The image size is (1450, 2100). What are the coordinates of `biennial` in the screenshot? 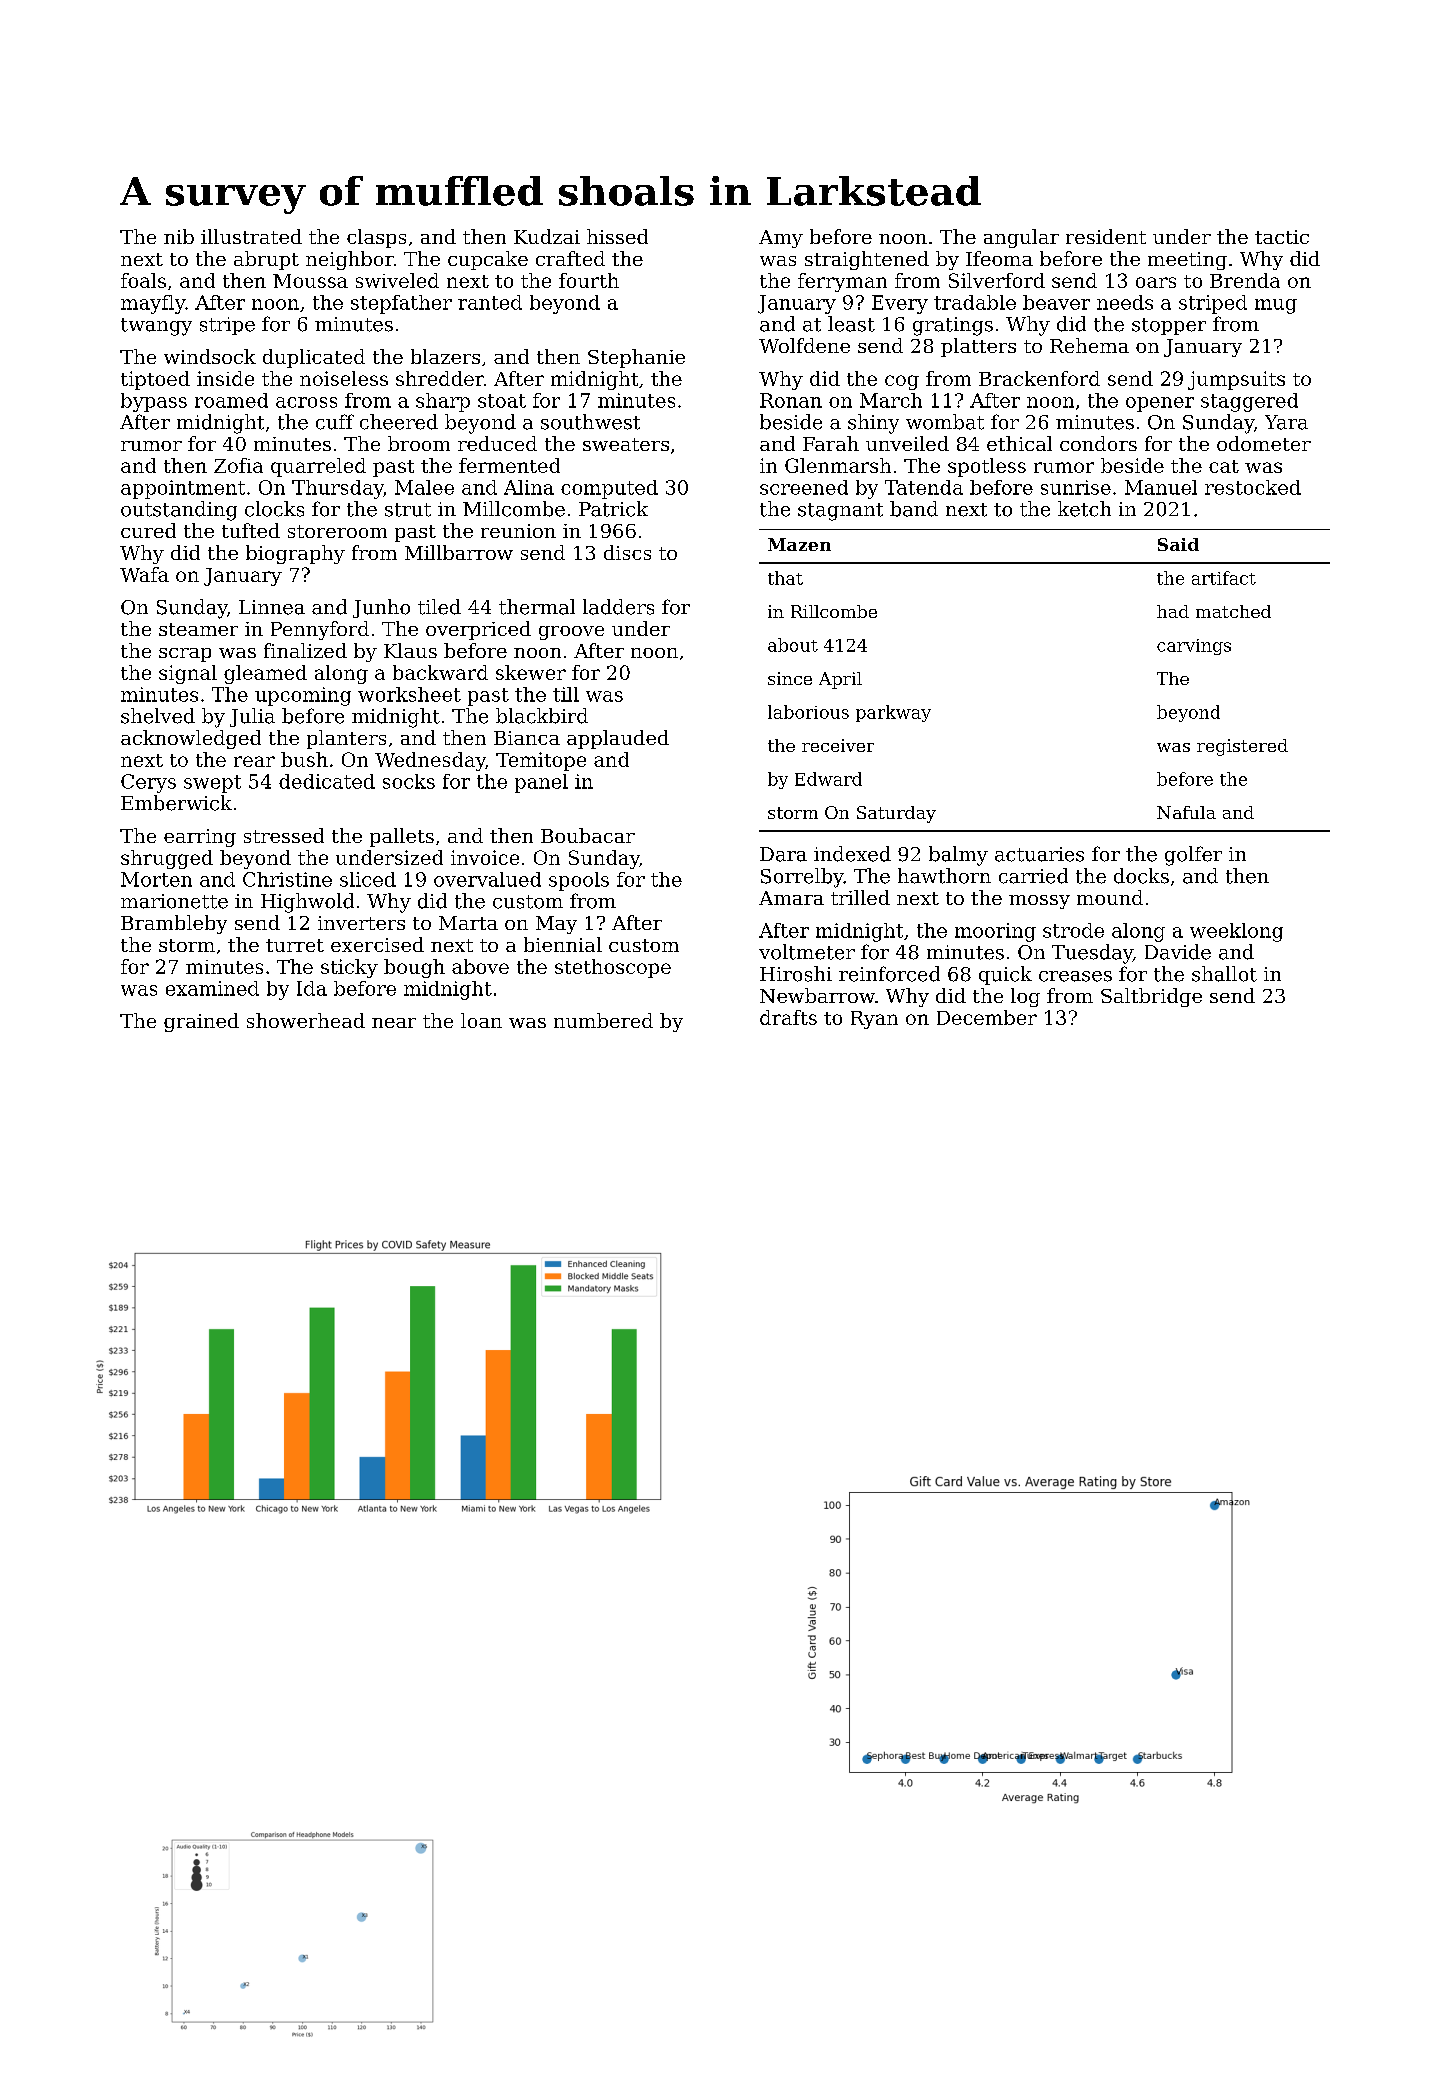 It's located at (563, 944).
